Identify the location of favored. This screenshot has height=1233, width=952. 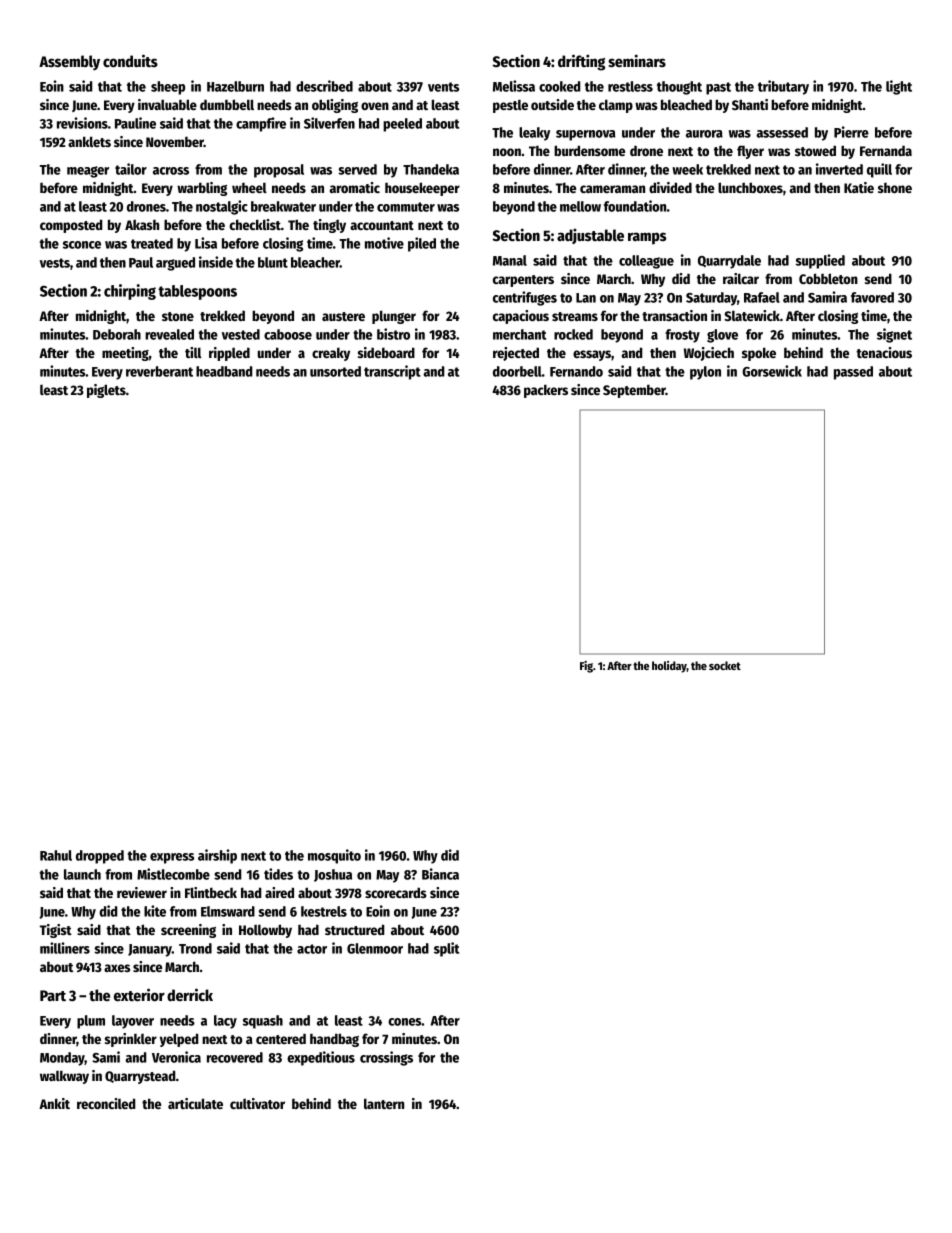
(872, 297).
